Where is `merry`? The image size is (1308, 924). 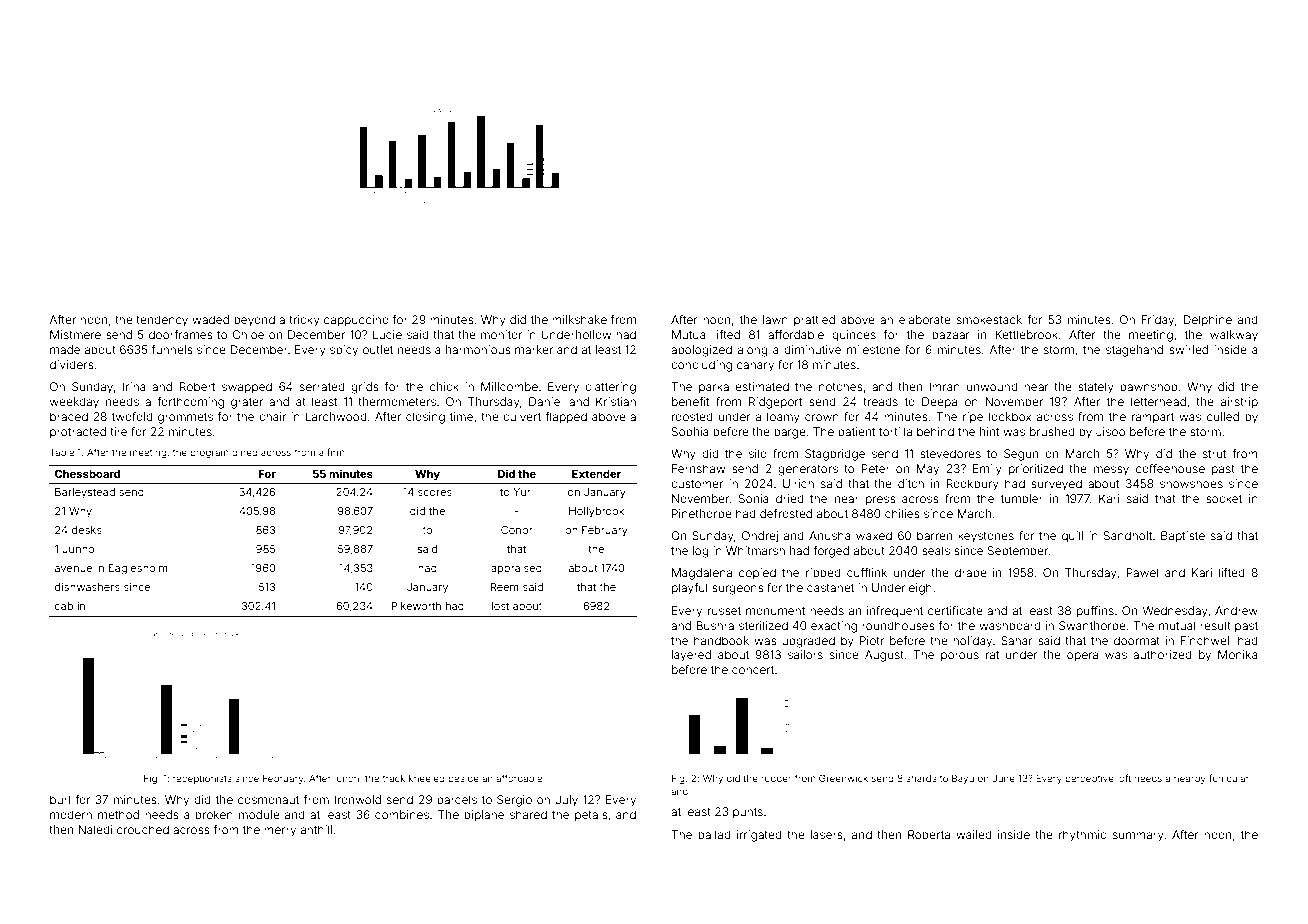 merry is located at coordinates (280, 832).
